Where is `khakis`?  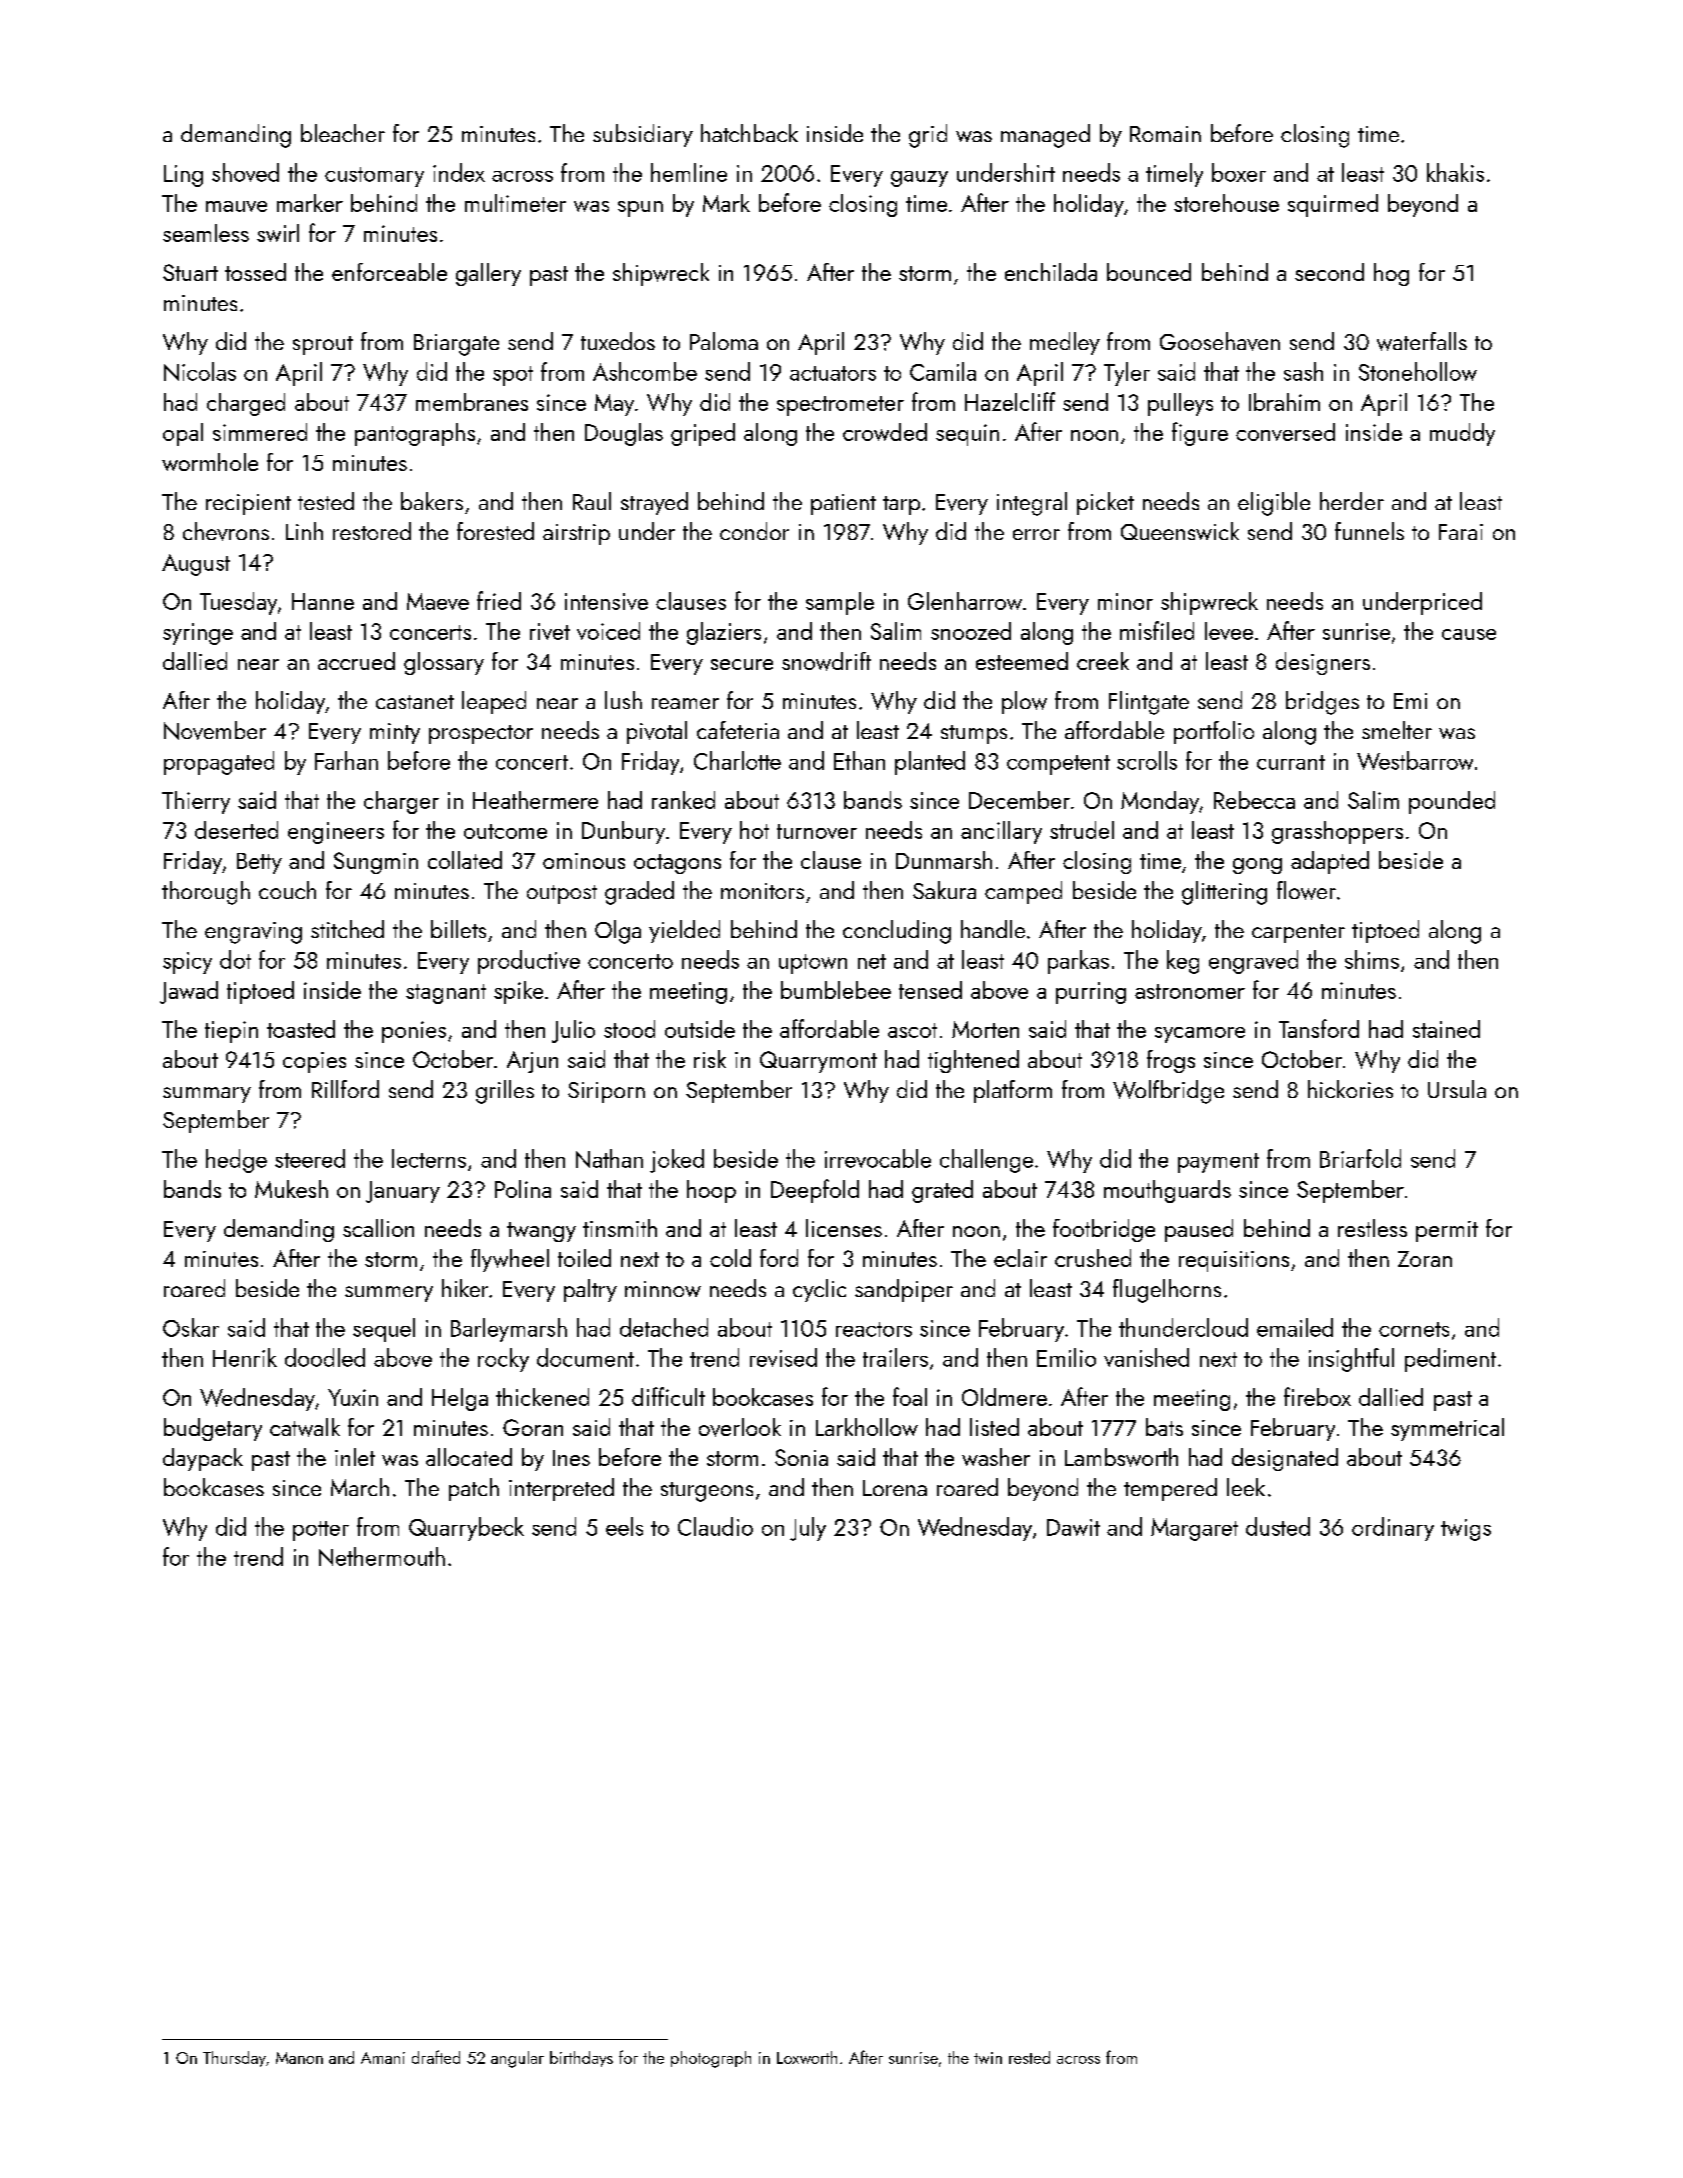 khakis is located at coordinates (1455, 172).
